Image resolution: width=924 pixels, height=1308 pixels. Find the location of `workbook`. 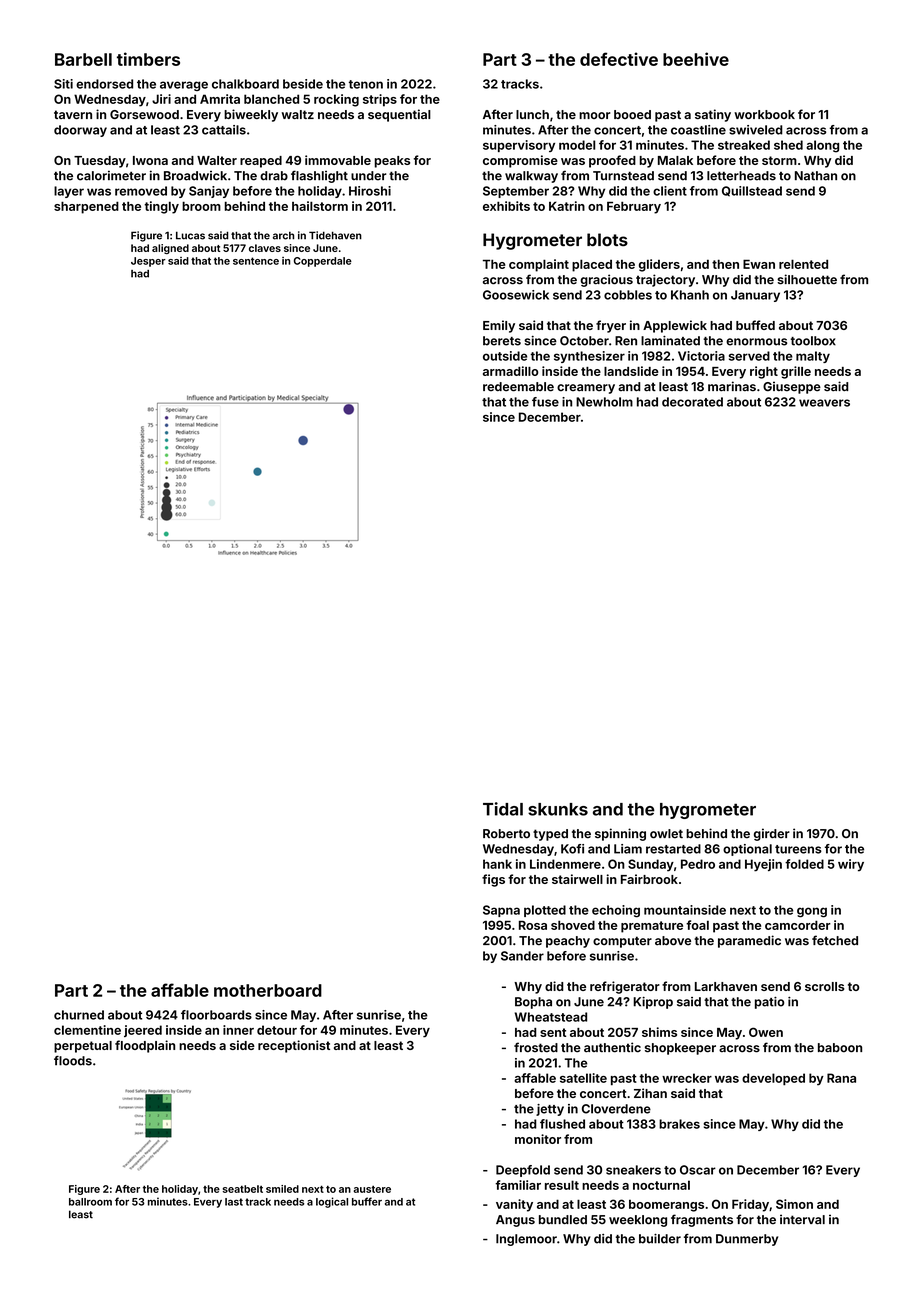

workbook is located at coordinates (764, 114).
